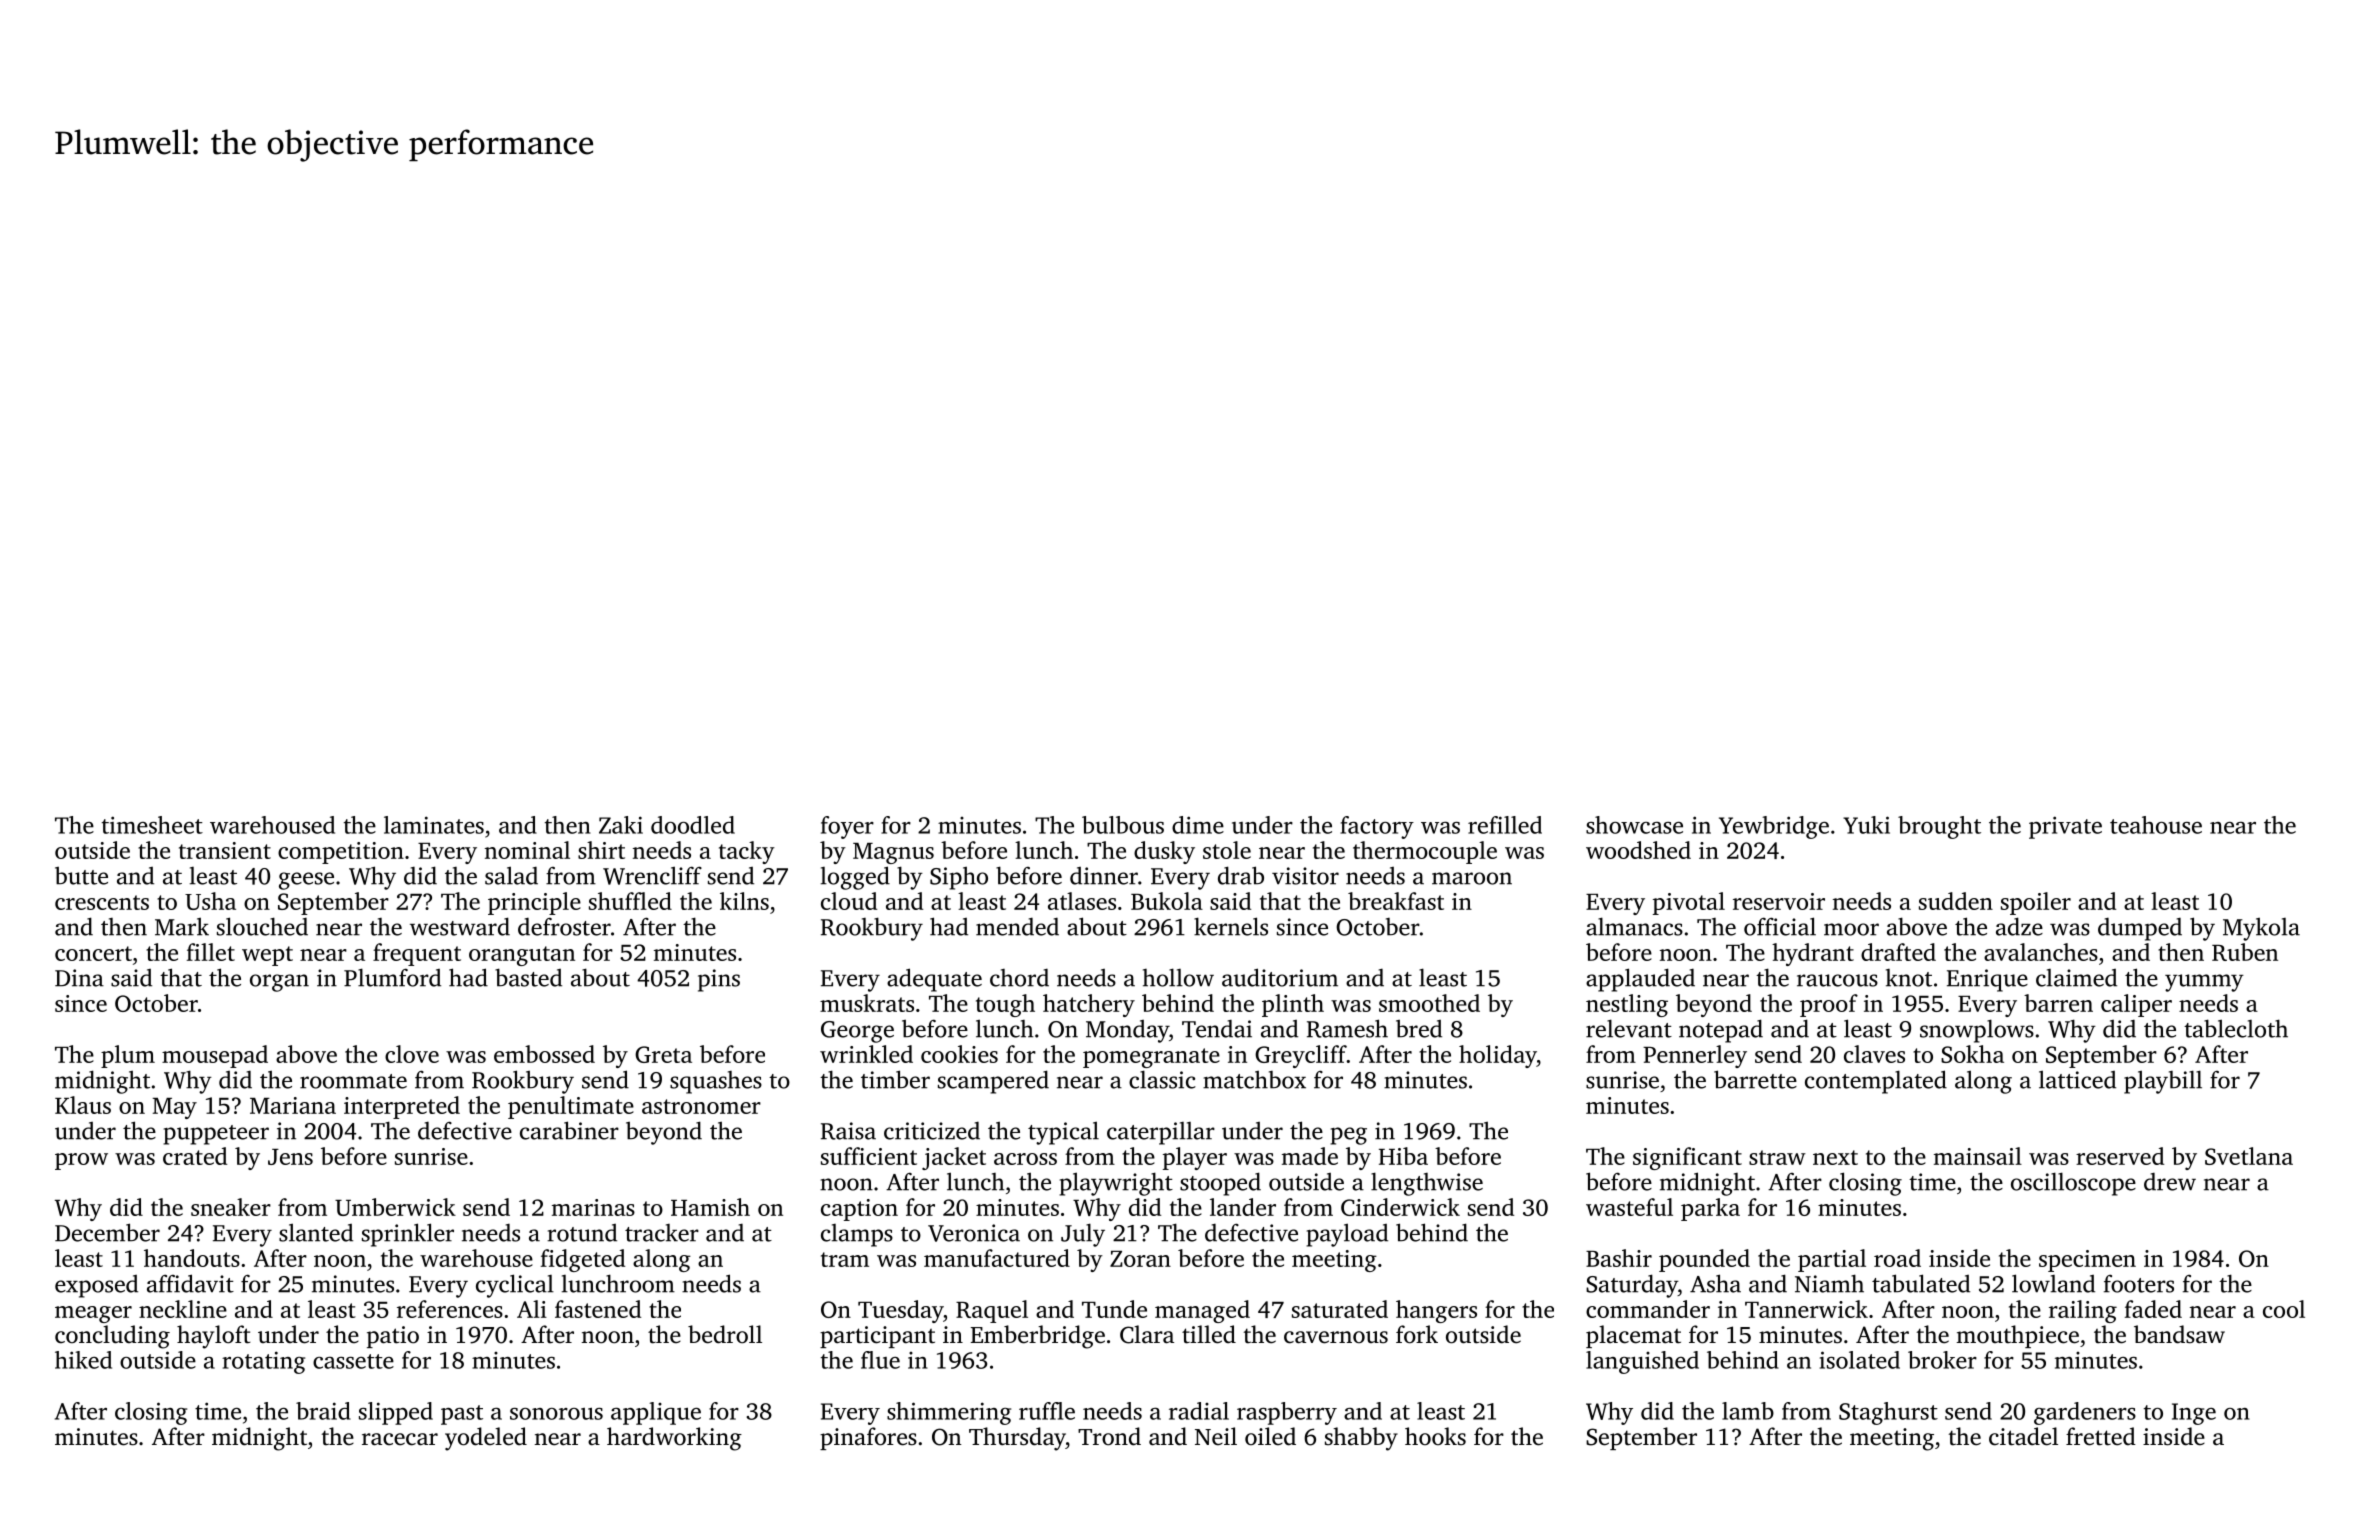 This screenshot has width=2380, height=1540. What do you see at coordinates (593, 1207) in the screenshot?
I see `marinas` at bounding box center [593, 1207].
